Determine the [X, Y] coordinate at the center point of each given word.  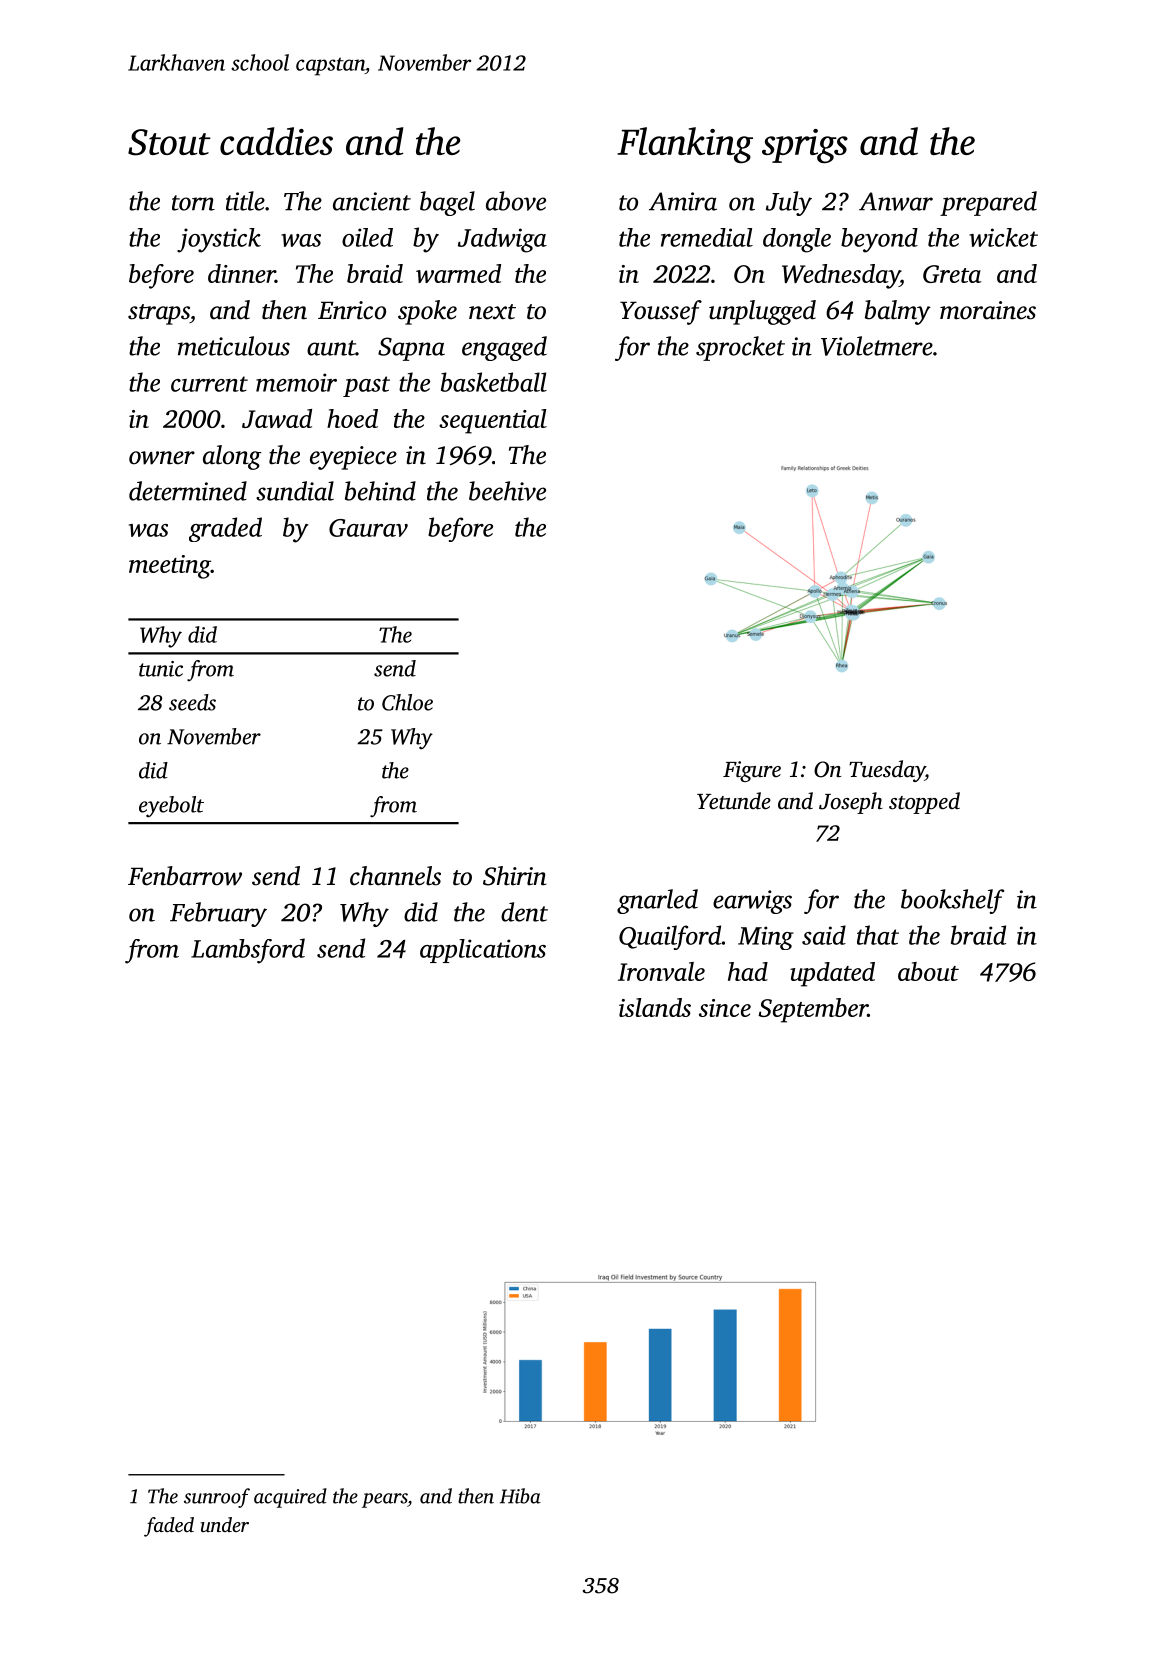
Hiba [520, 1496]
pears [384, 1500]
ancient [372, 201]
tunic [161, 669]
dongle [797, 240]
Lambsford [248, 951]
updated [832, 974]
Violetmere [877, 346]
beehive [507, 491]
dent [524, 912]
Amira [683, 201]
